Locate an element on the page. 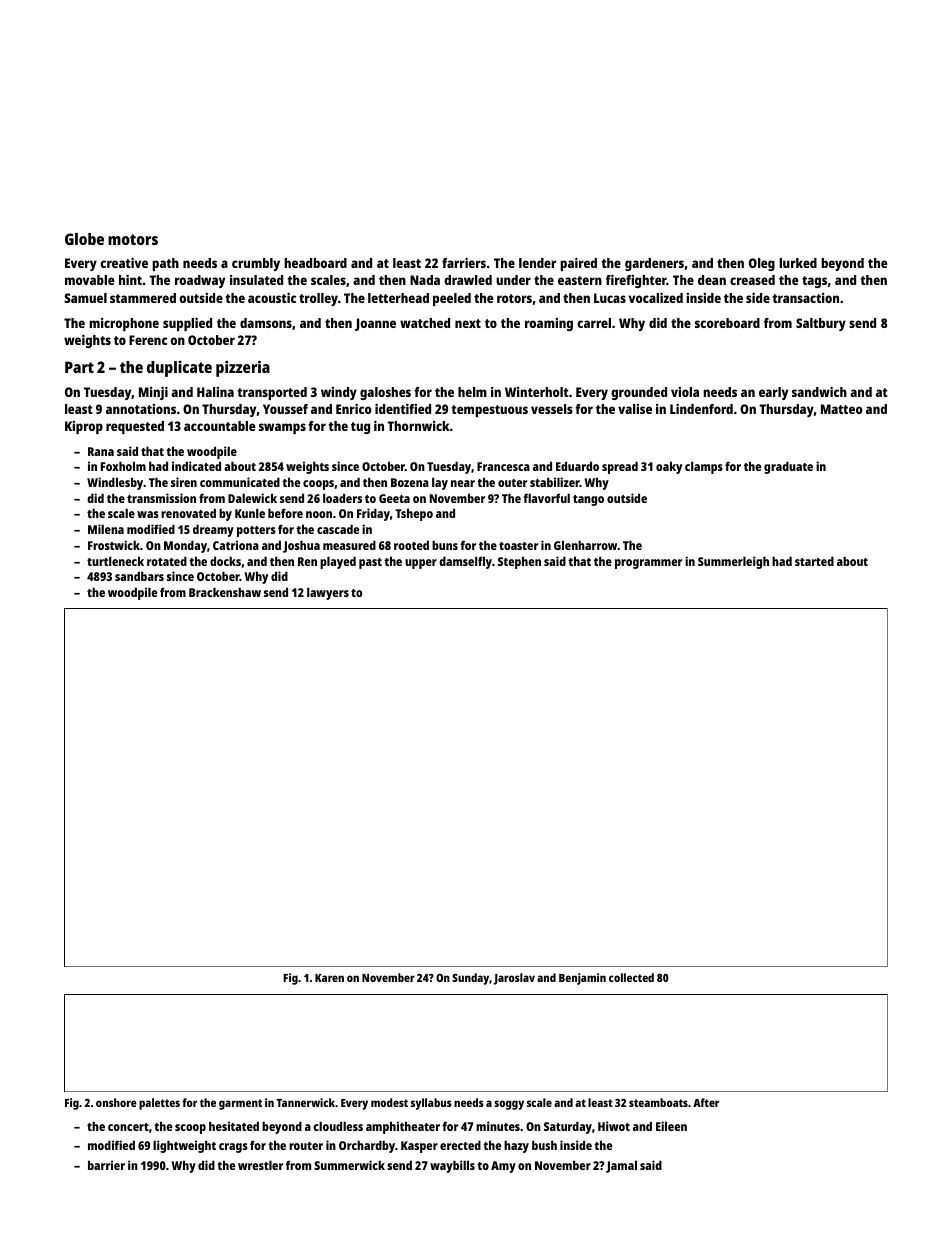 The width and height of the page is (952, 1233). Karen is located at coordinates (329, 978).
